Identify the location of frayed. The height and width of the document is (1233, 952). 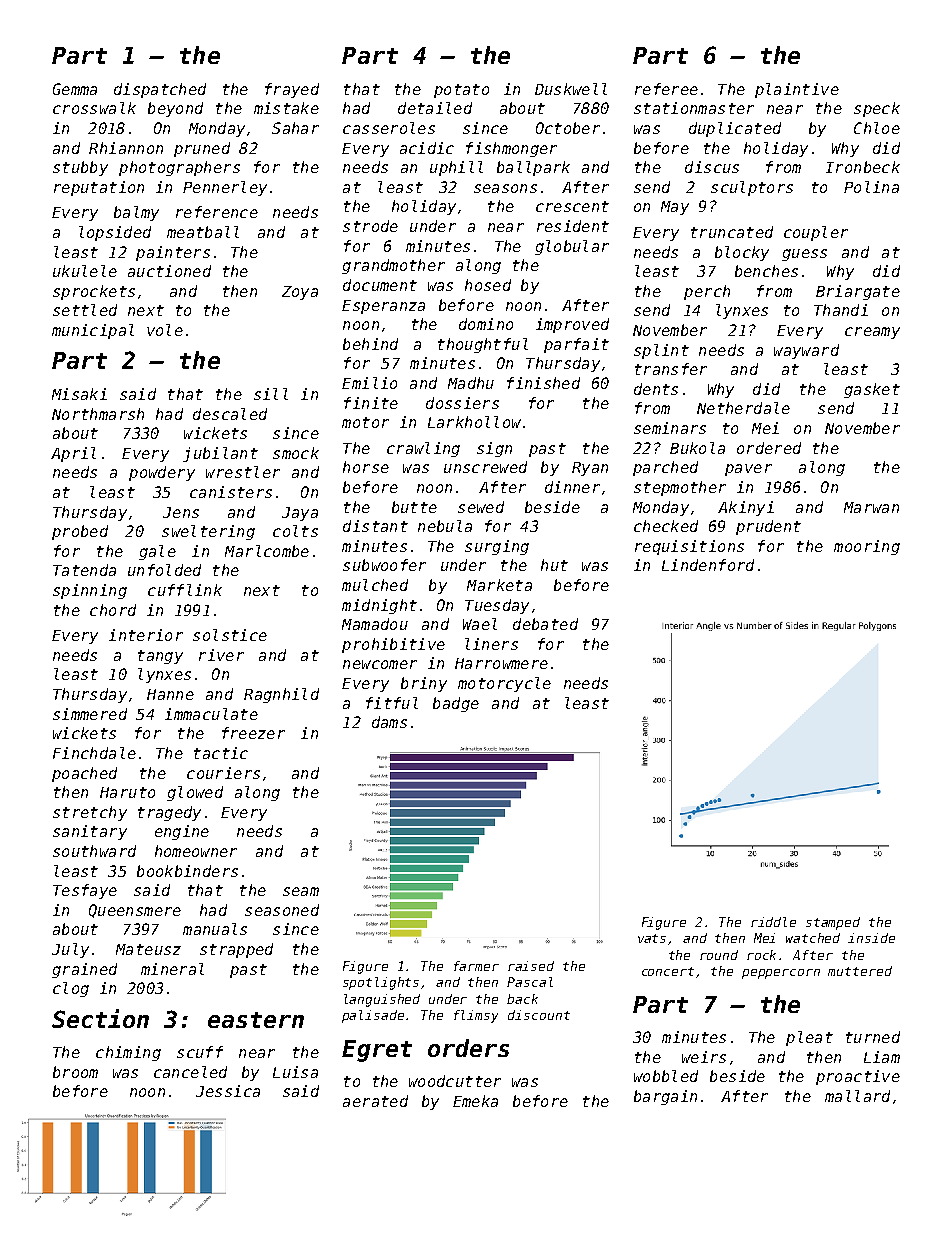
(292, 90).
